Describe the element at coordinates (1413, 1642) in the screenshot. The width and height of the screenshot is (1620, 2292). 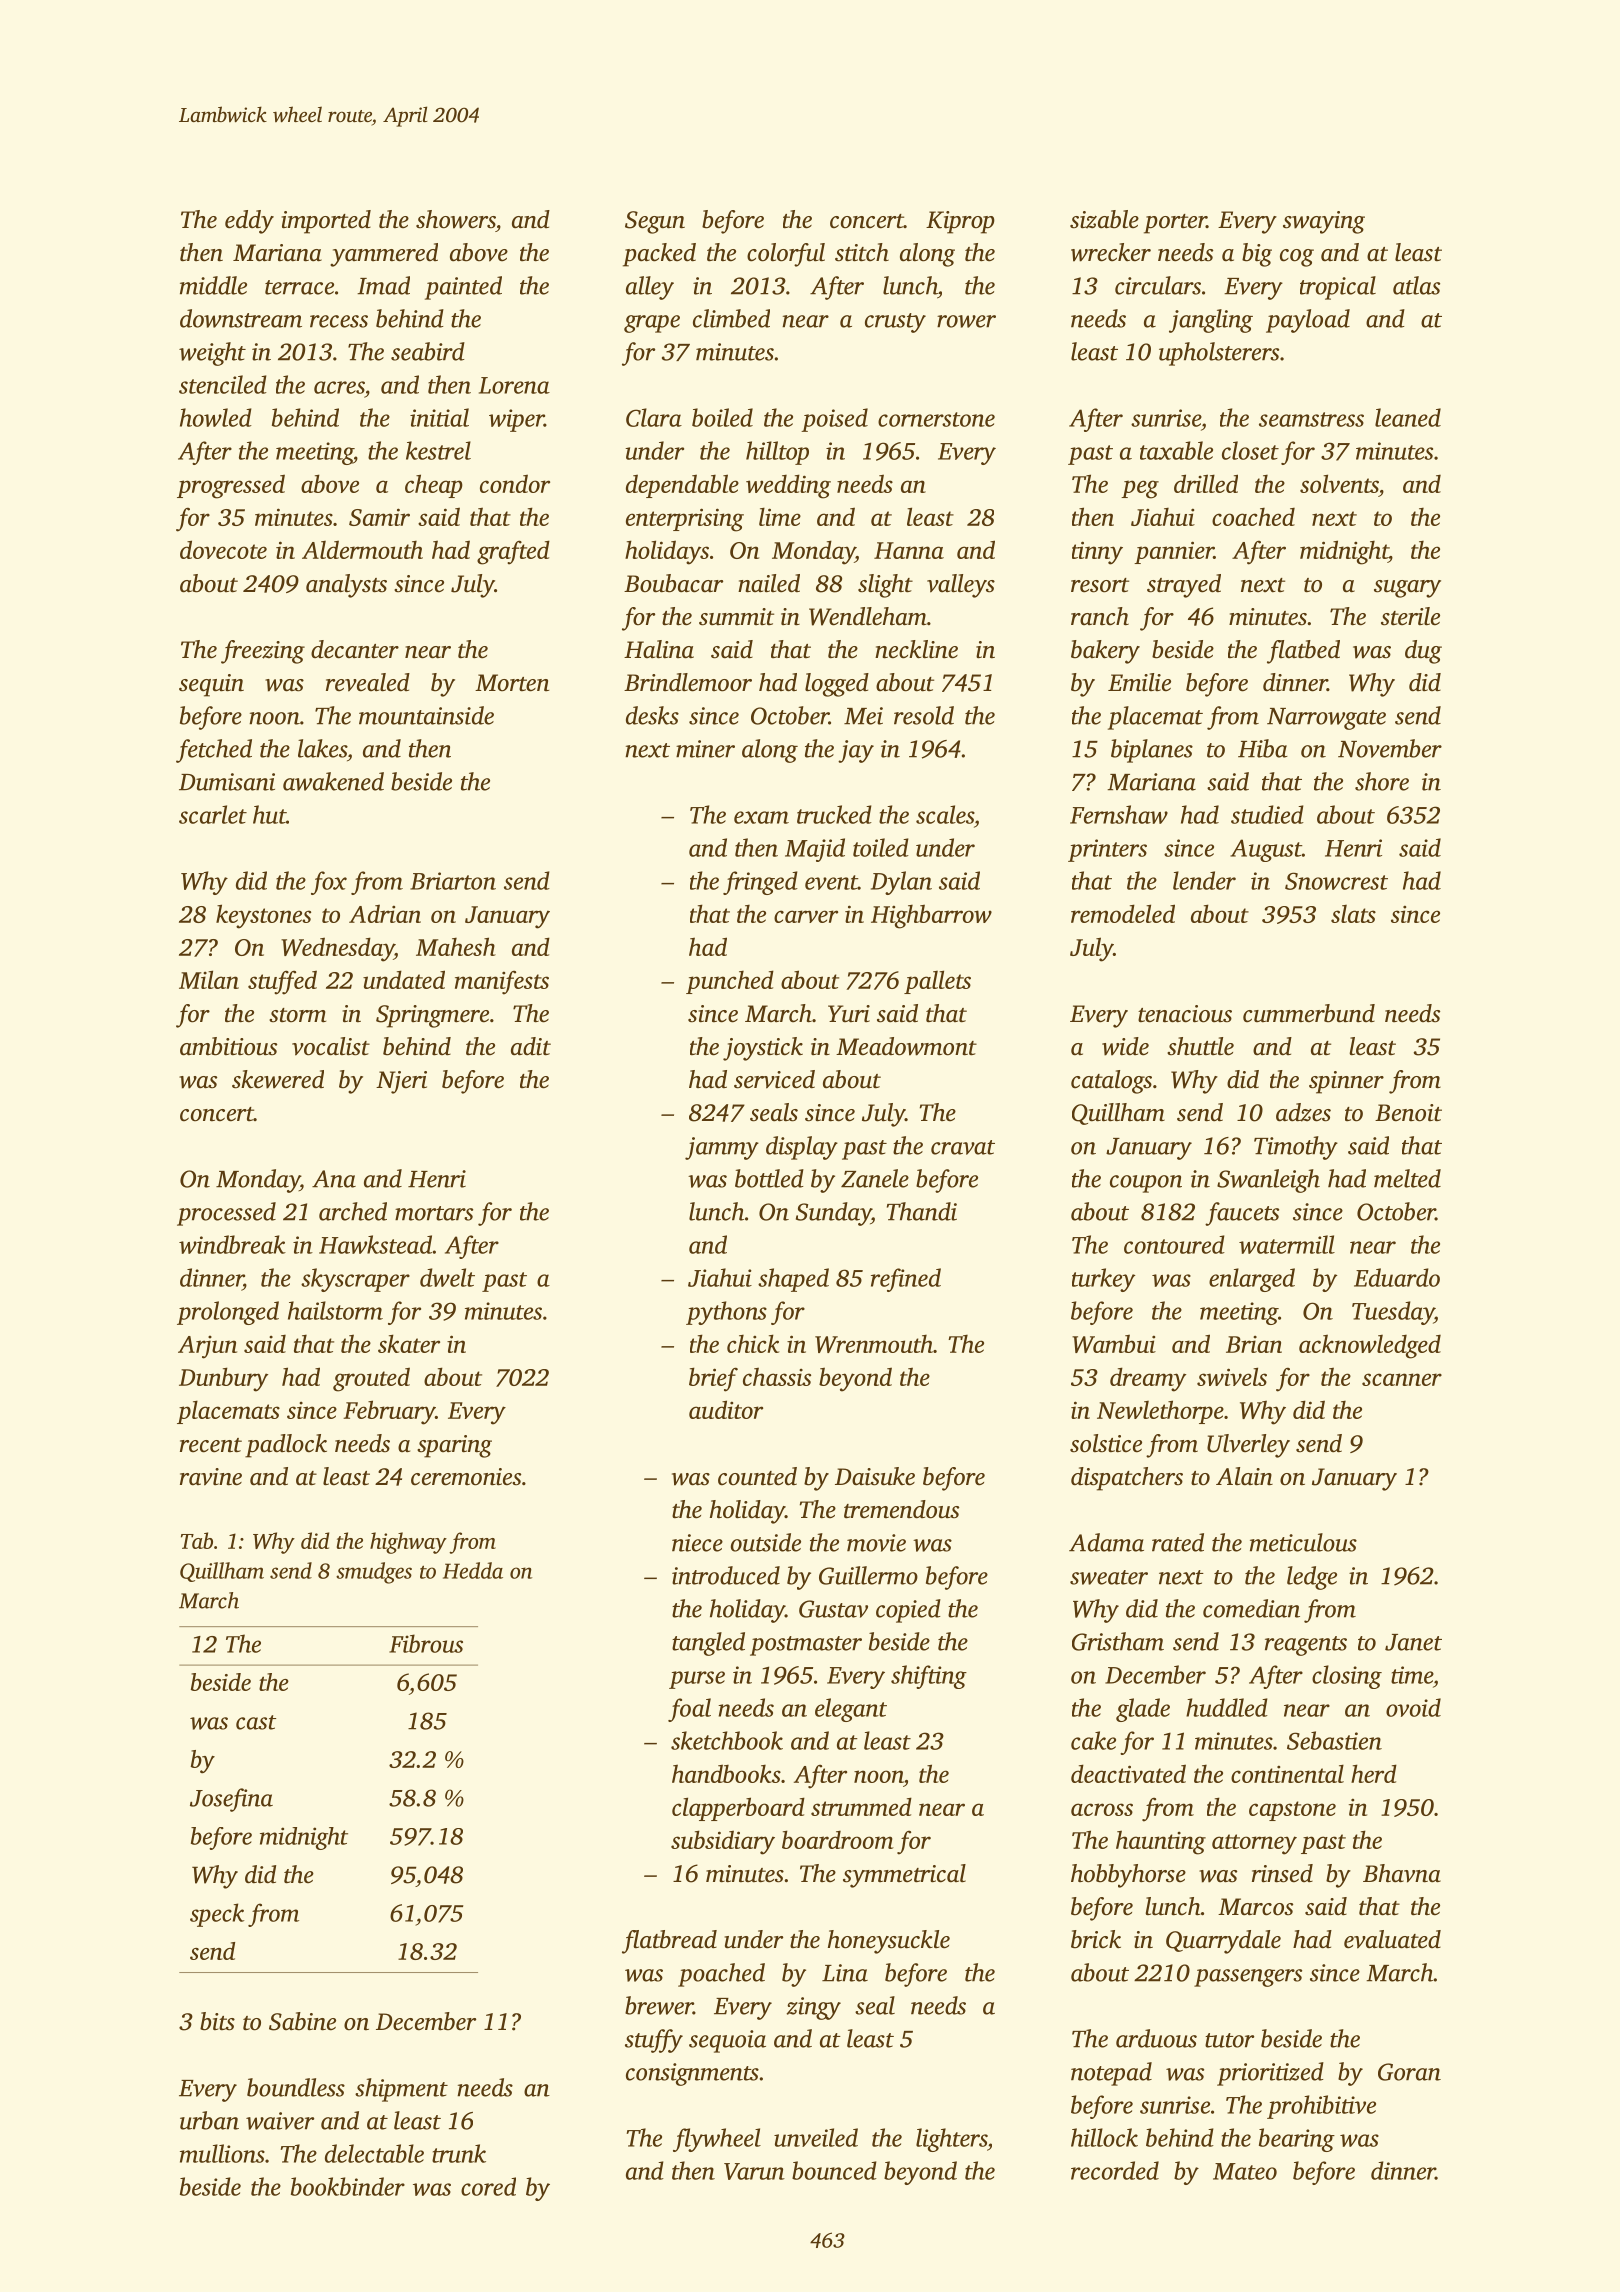
I see `Janet` at that location.
